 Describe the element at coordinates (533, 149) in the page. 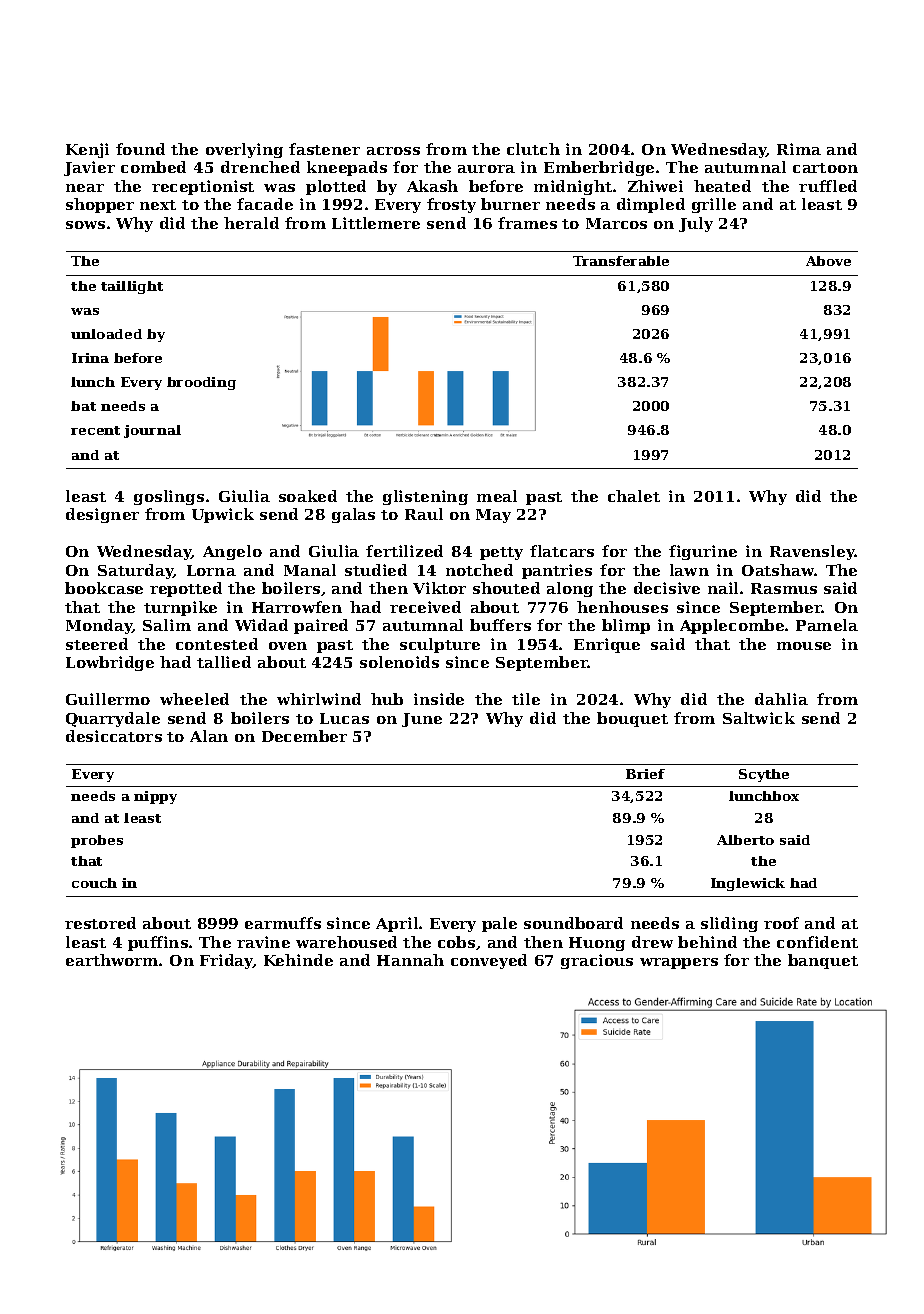

I see `clutch` at that location.
